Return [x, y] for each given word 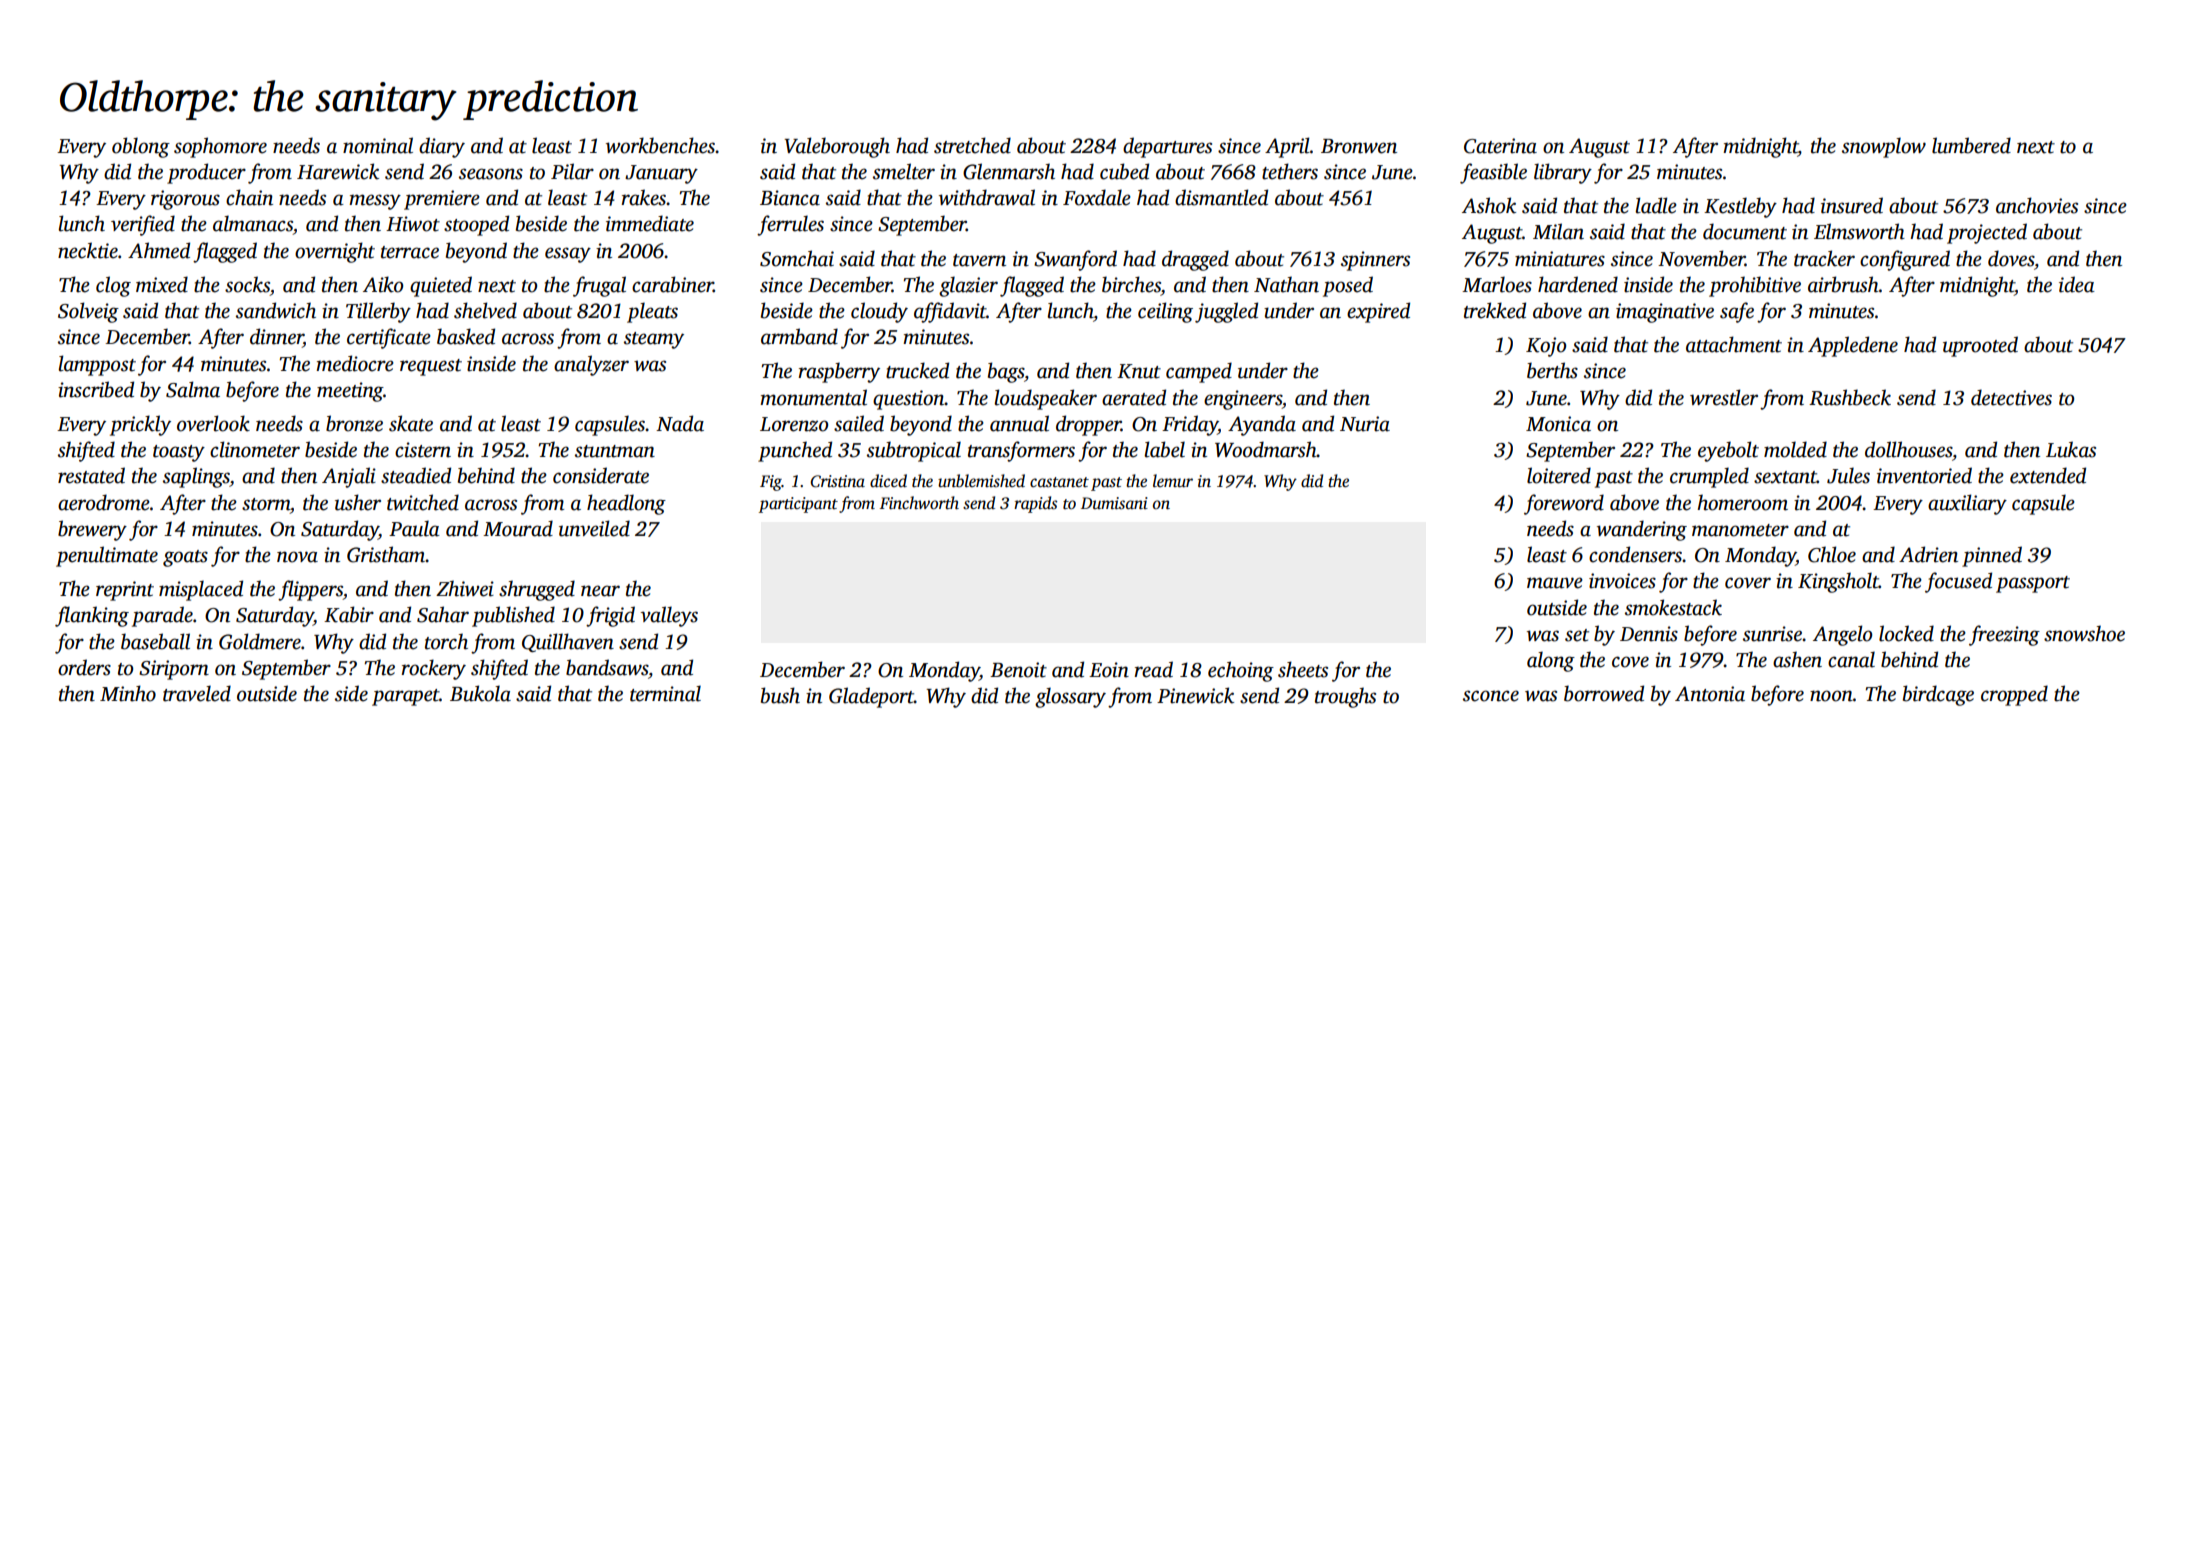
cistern [423, 450]
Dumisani [1114, 503]
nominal [378, 145]
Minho [128, 693]
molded [1795, 449]
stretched [972, 145]
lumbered [1971, 145]
